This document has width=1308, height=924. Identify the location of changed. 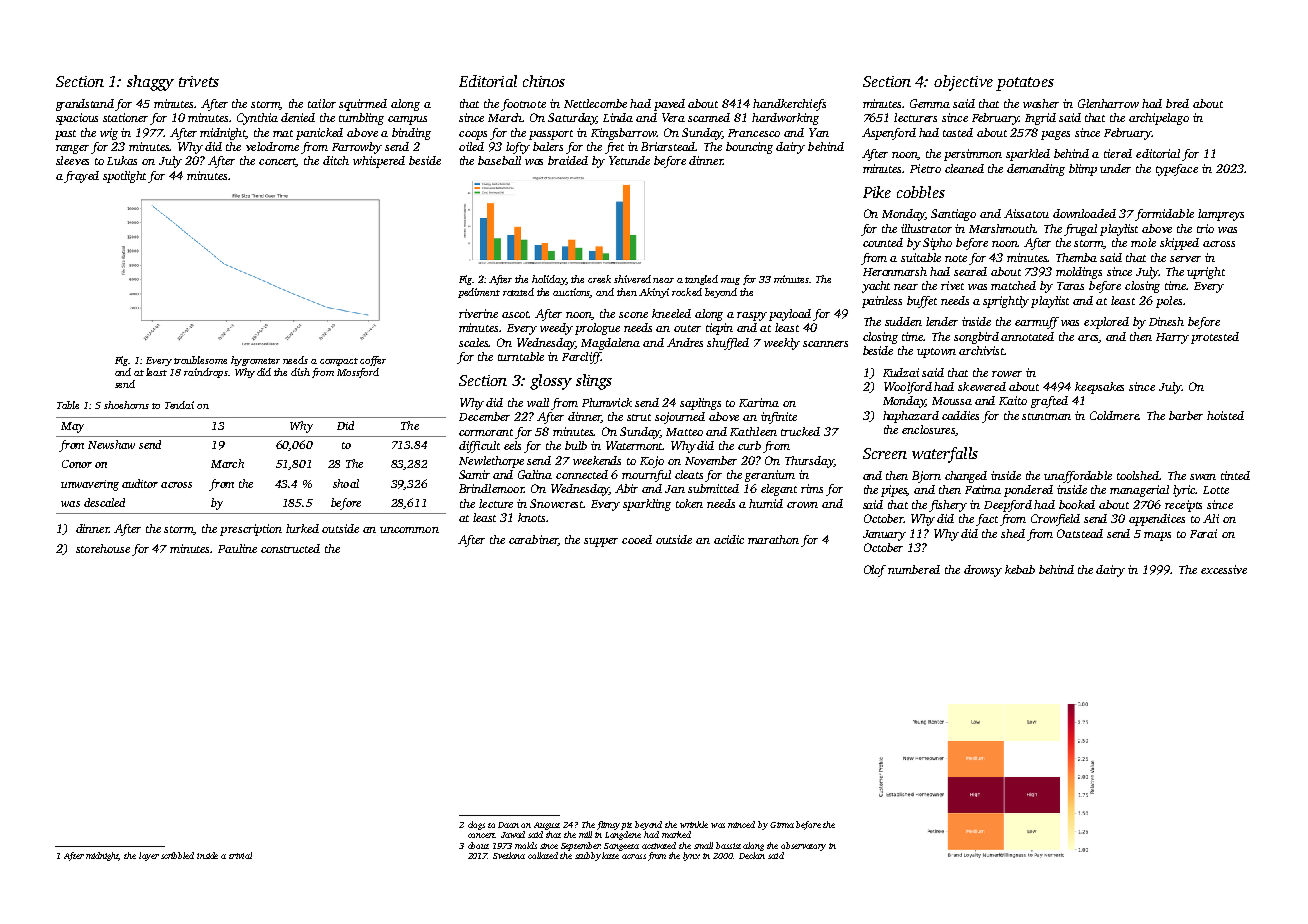
(966, 477).
